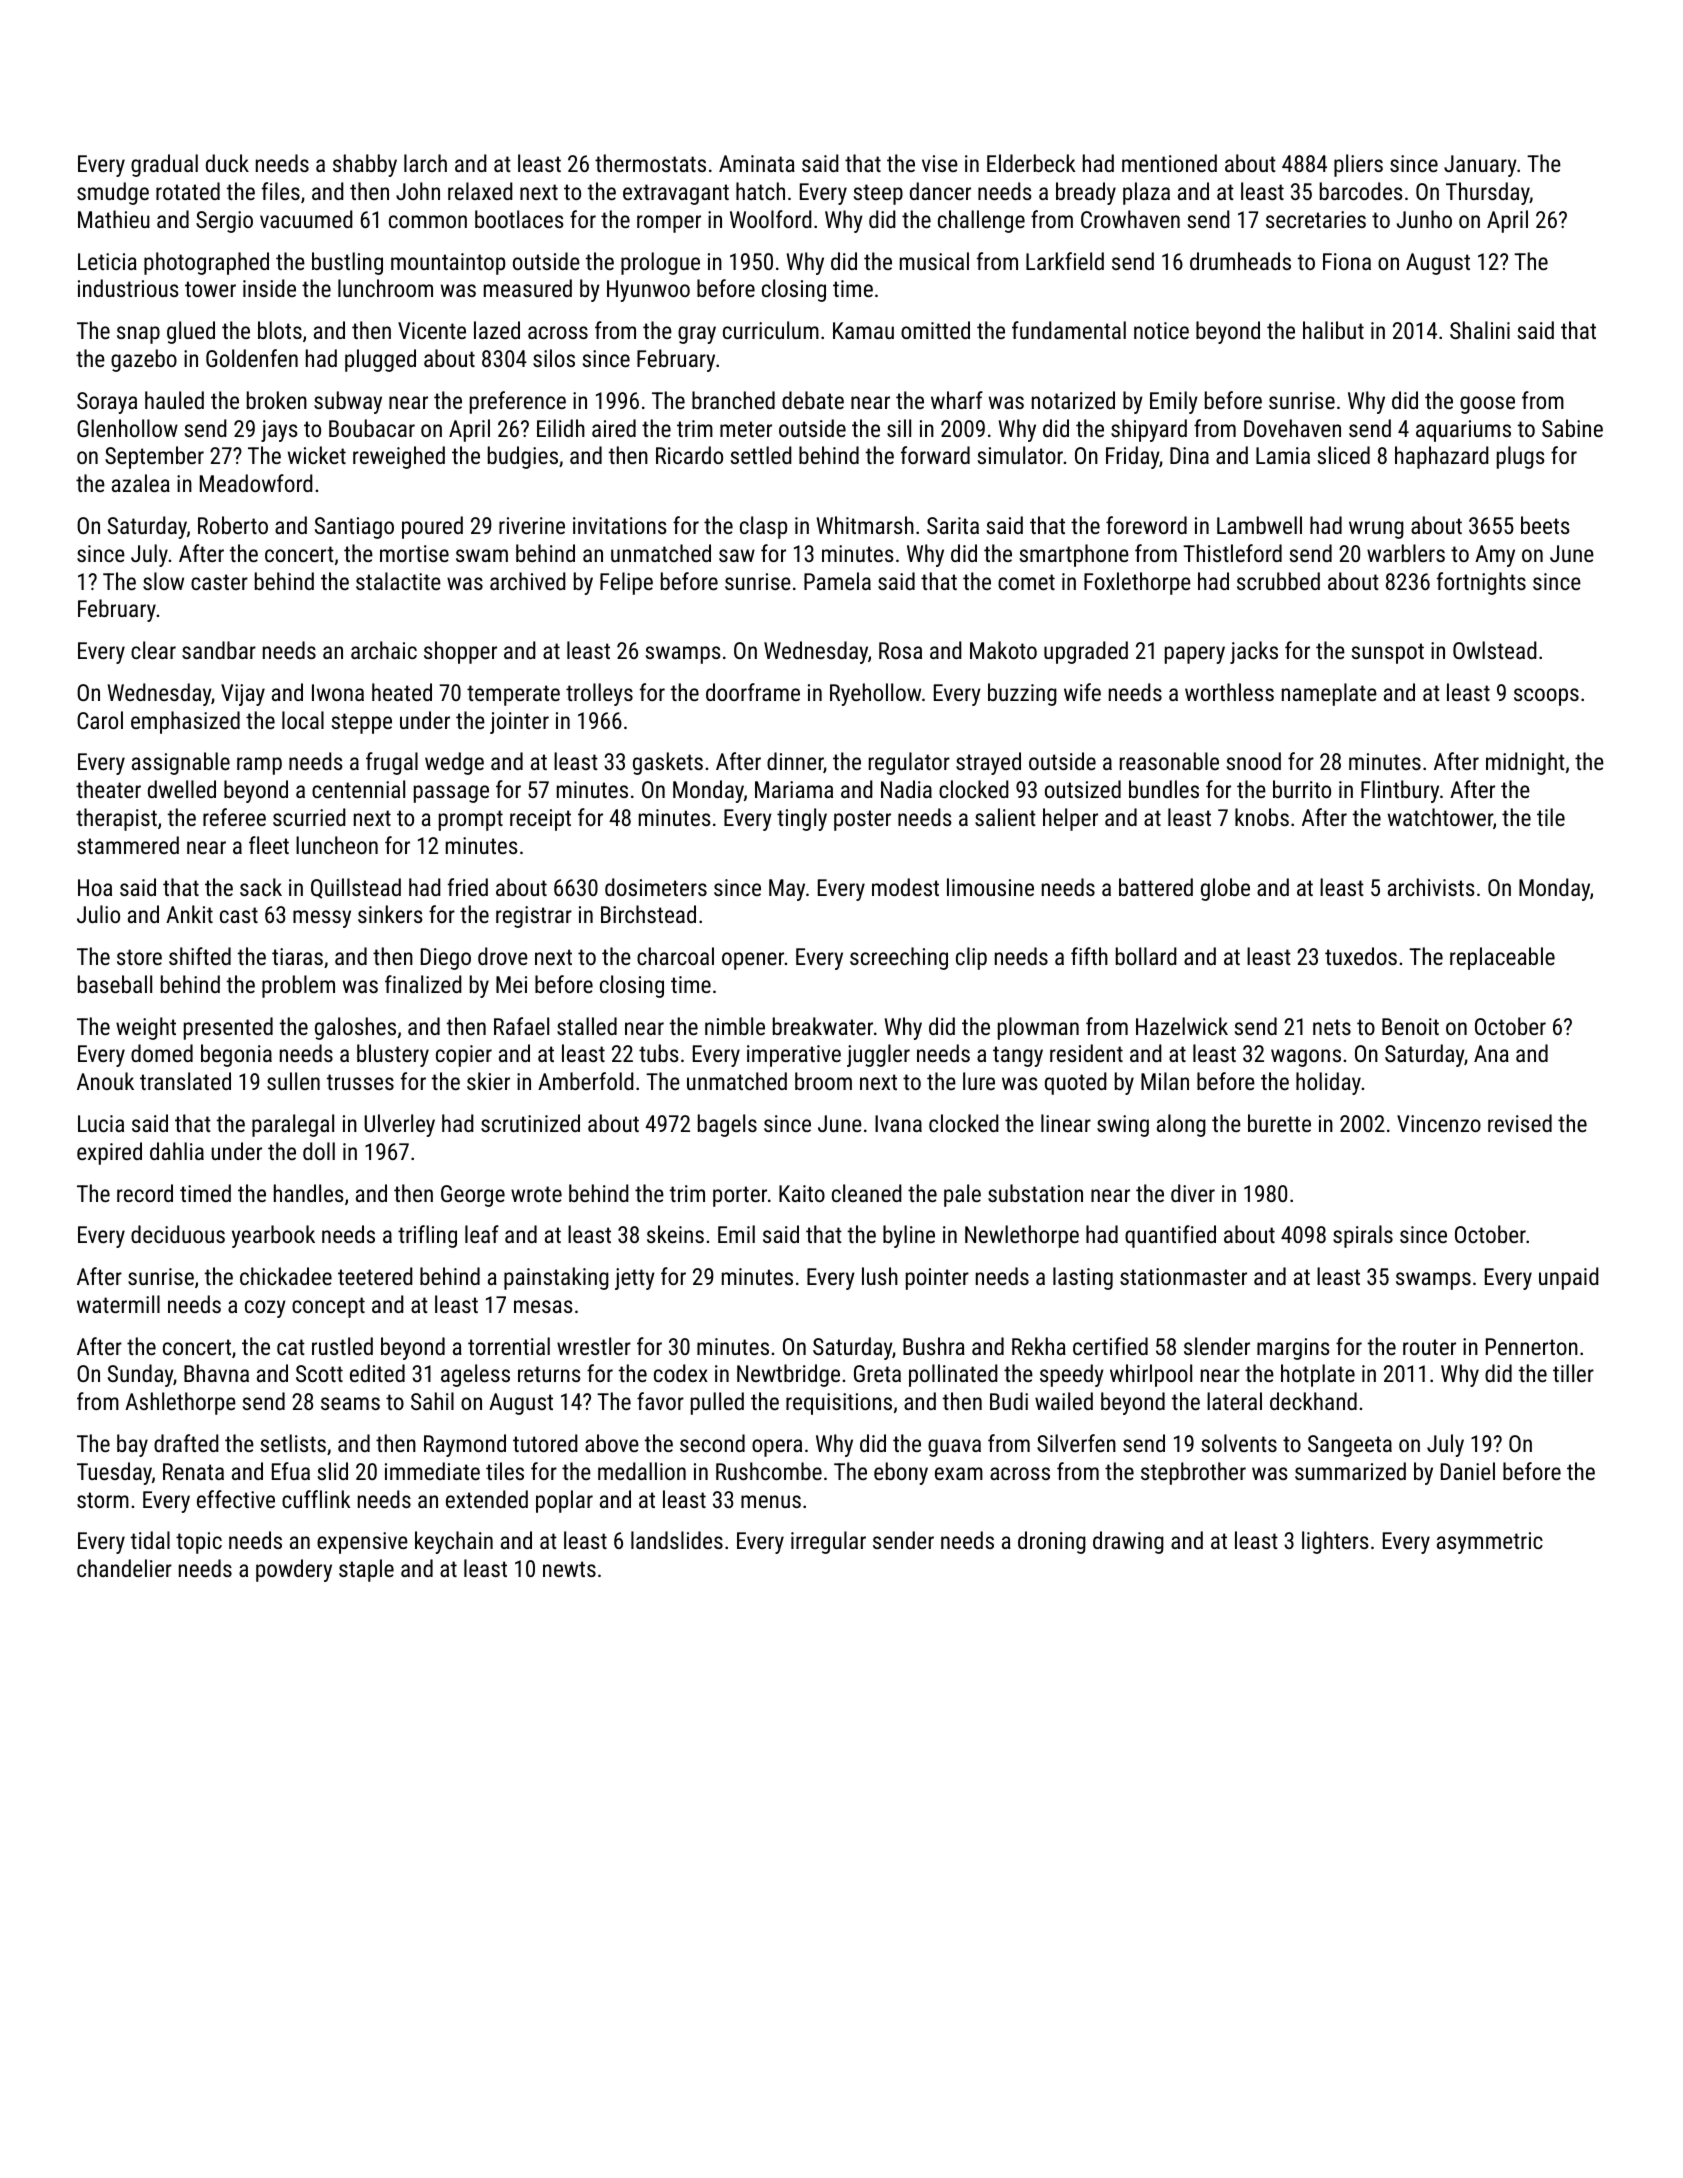 The height and width of the screenshot is (2178, 1683). Describe the element at coordinates (144, 360) in the screenshot. I see `gazebo` at that location.
